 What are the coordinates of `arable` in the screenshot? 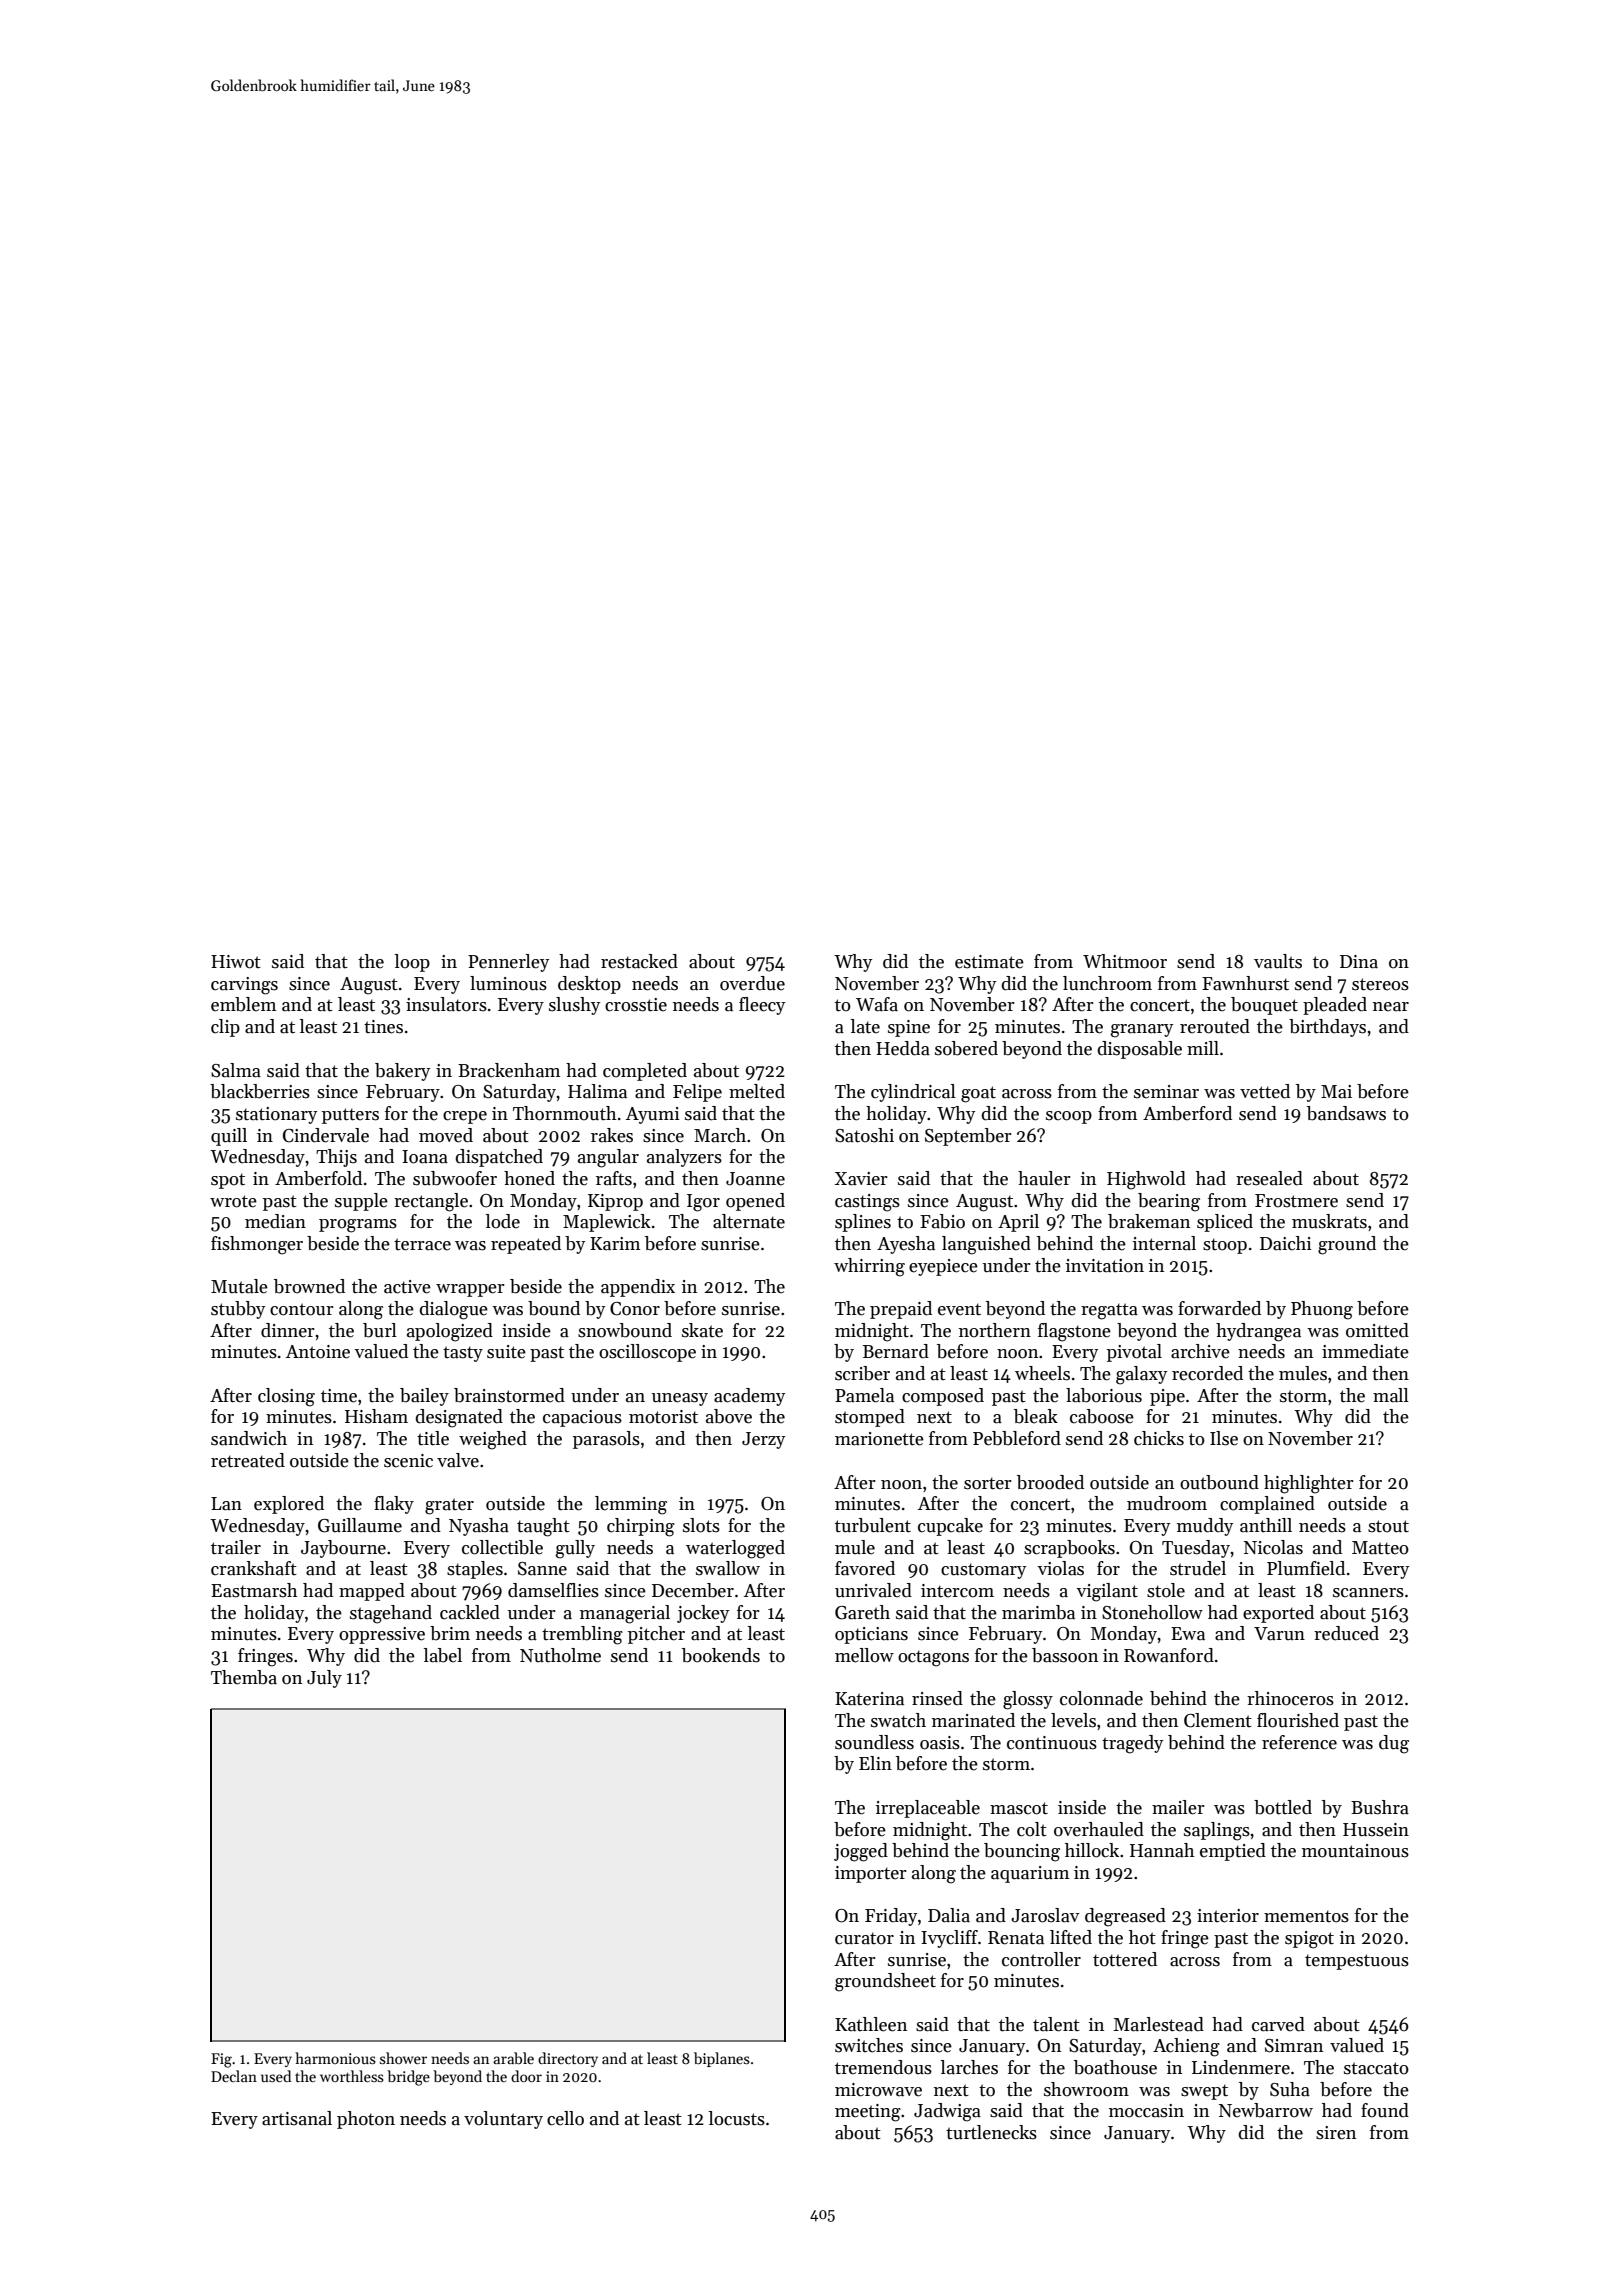 It's located at (513, 2058).
